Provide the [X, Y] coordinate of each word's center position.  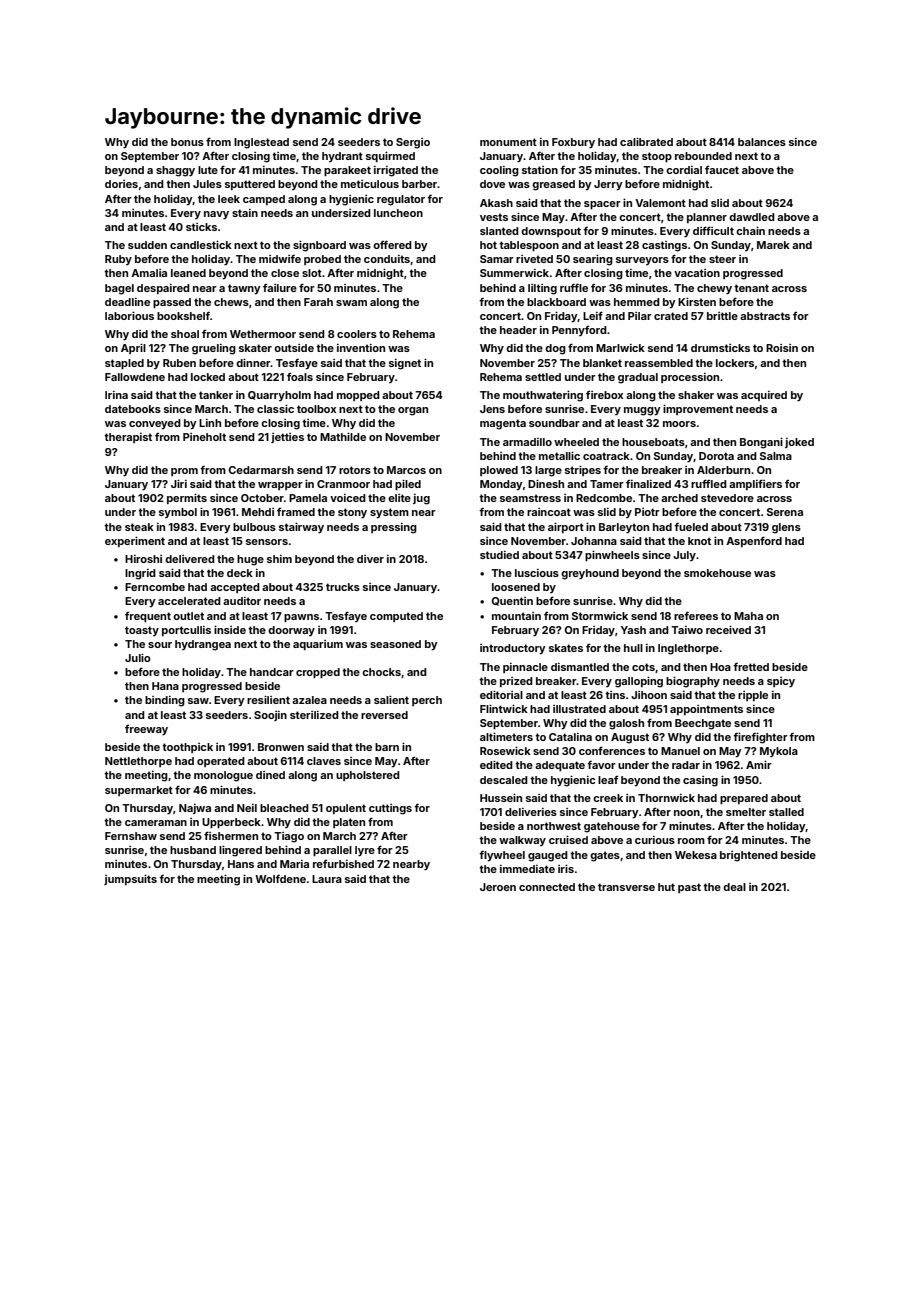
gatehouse [612, 827]
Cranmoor [343, 484]
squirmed [390, 156]
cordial [684, 170]
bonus [187, 142]
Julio [138, 657]
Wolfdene [280, 878]
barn [387, 747]
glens [786, 528]
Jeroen [498, 887]
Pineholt [204, 437]
